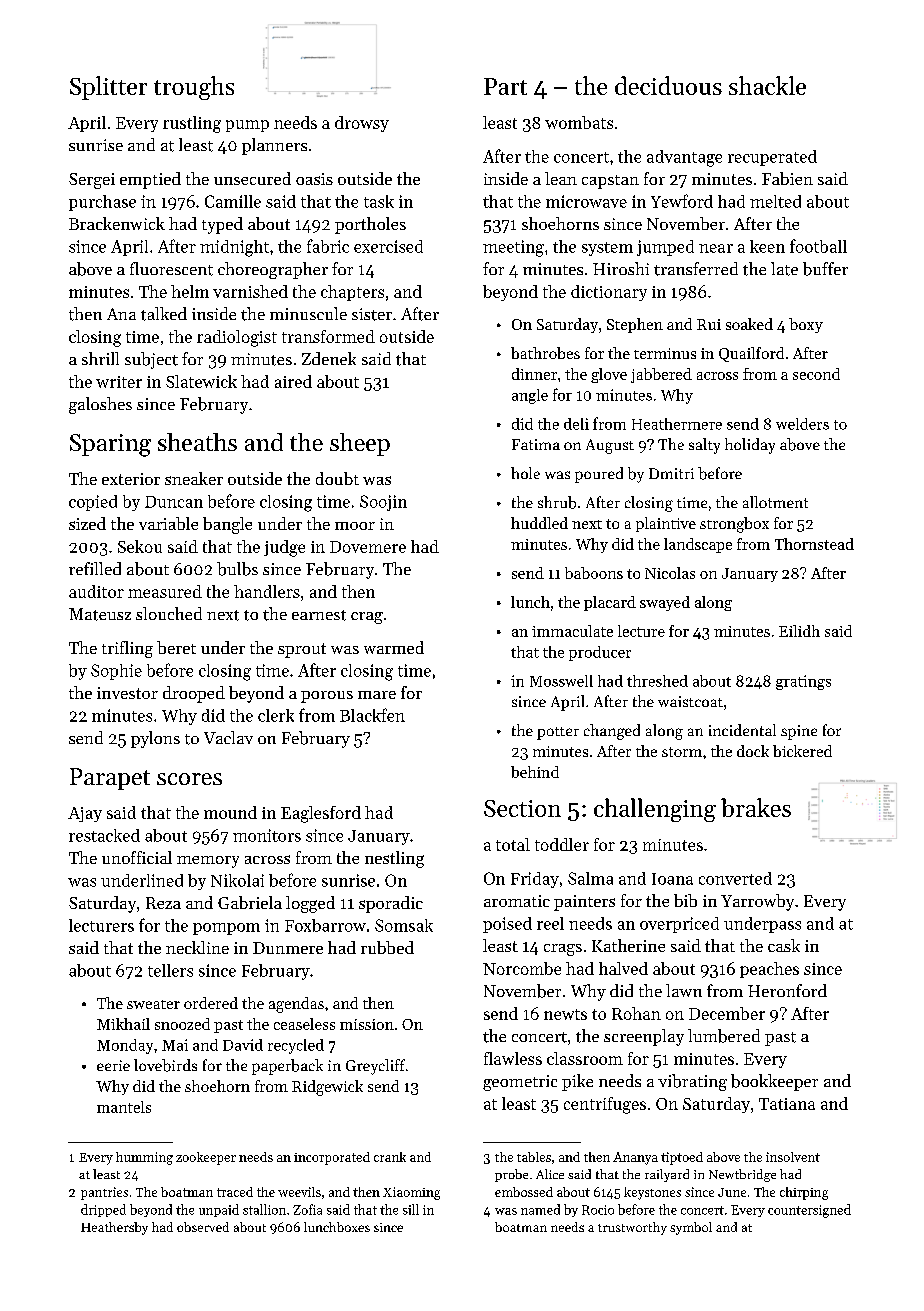 The height and width of the screenshot is (1311, 924). Describe the element at coordinates (114, 1228) in the screenshot. I see `Heathersby` at that location.
